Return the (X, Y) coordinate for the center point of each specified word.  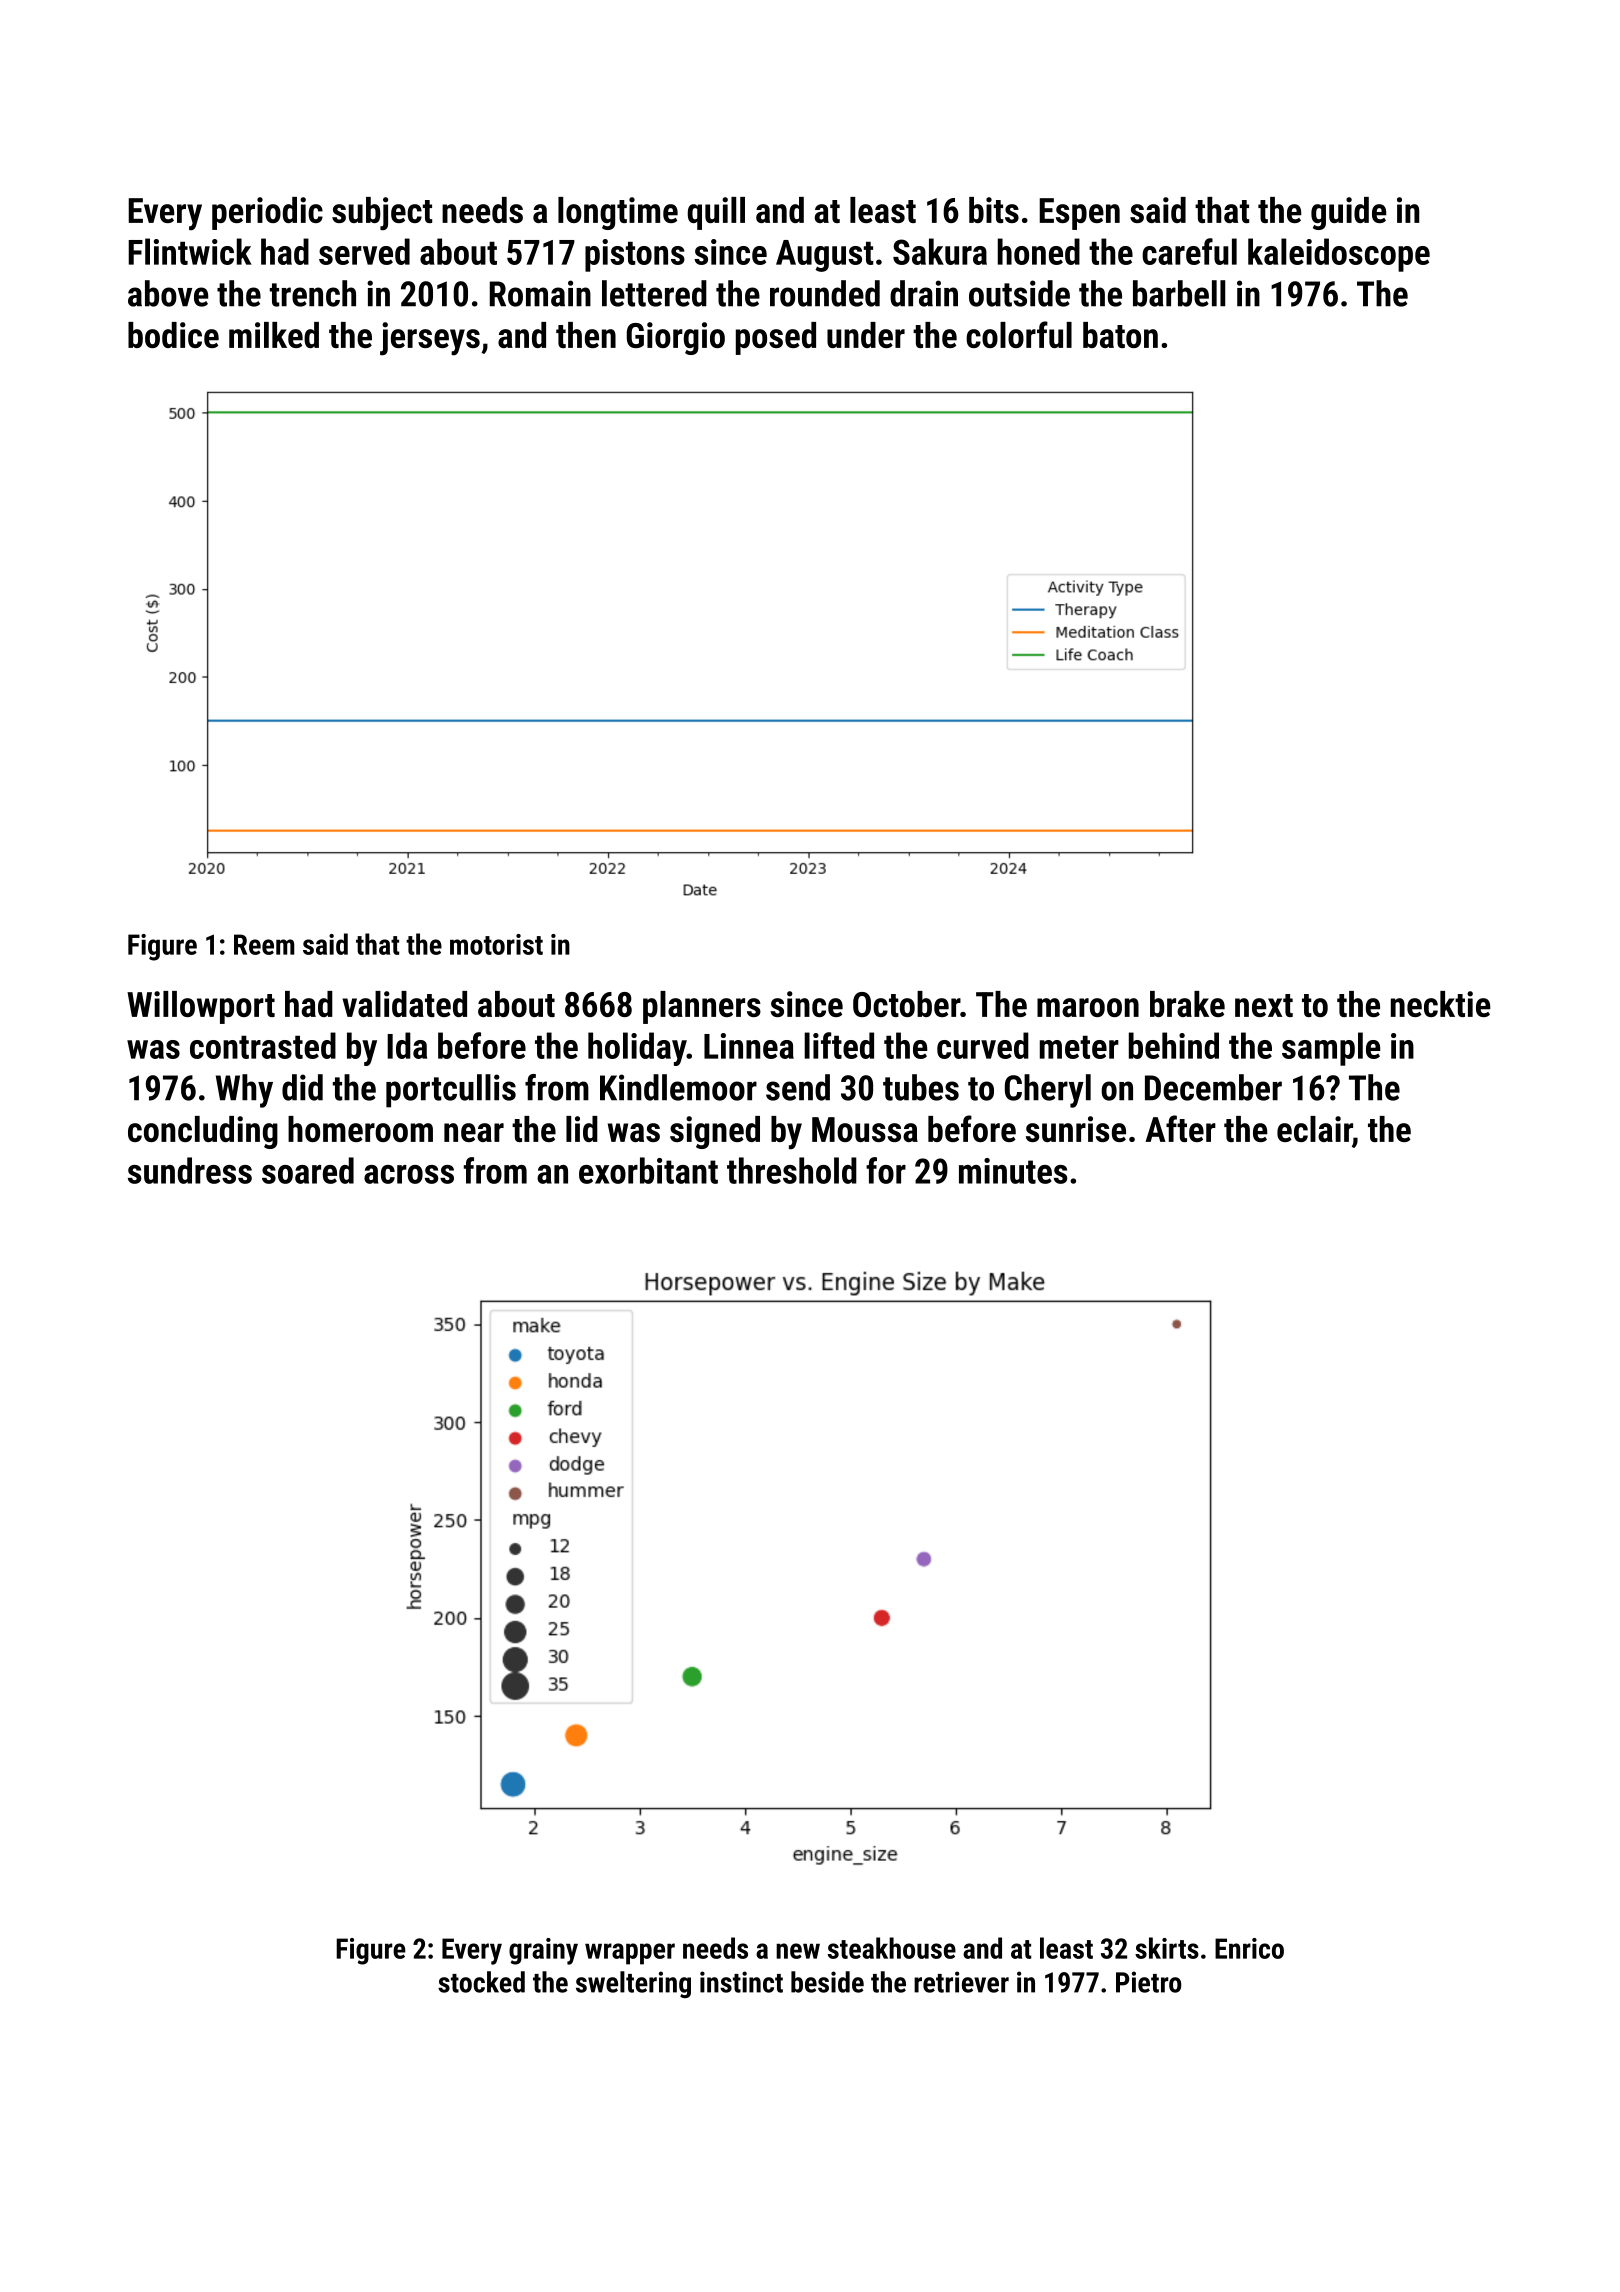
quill (716, 213)
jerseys (430, 339)
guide (1348, 213)
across (409, 1174)
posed (776, 338)
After (1180, 1128)
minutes (1013, 1171)
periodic (267, 213)
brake (1187, 1004)
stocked (481, 1982)
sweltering (633, 1984)
